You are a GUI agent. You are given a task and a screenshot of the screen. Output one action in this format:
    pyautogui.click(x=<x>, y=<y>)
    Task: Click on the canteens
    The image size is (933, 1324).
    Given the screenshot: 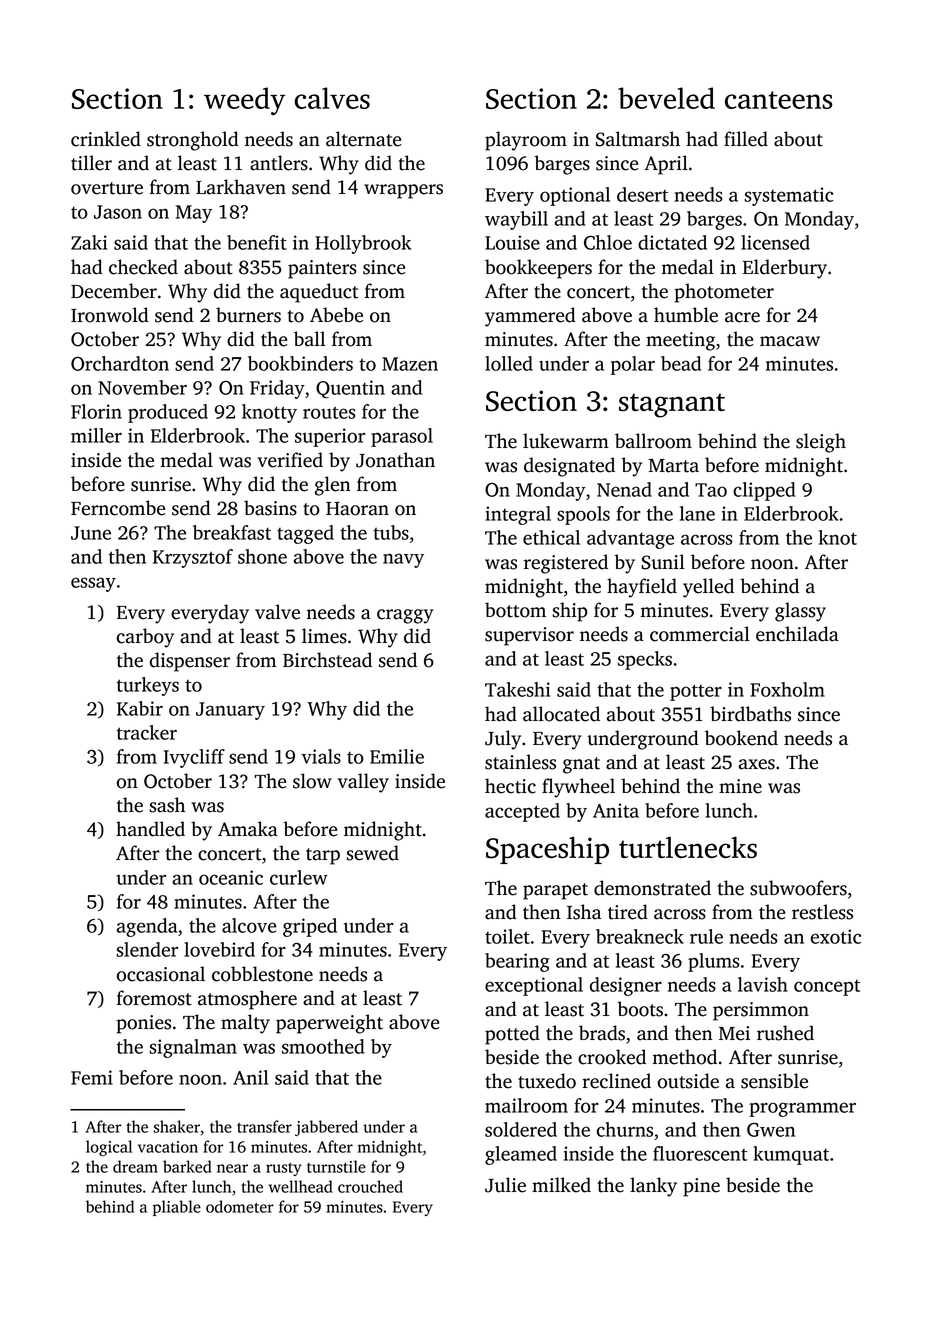 What is the action you would take?
    pyautogui.click(x=779, y=100)
